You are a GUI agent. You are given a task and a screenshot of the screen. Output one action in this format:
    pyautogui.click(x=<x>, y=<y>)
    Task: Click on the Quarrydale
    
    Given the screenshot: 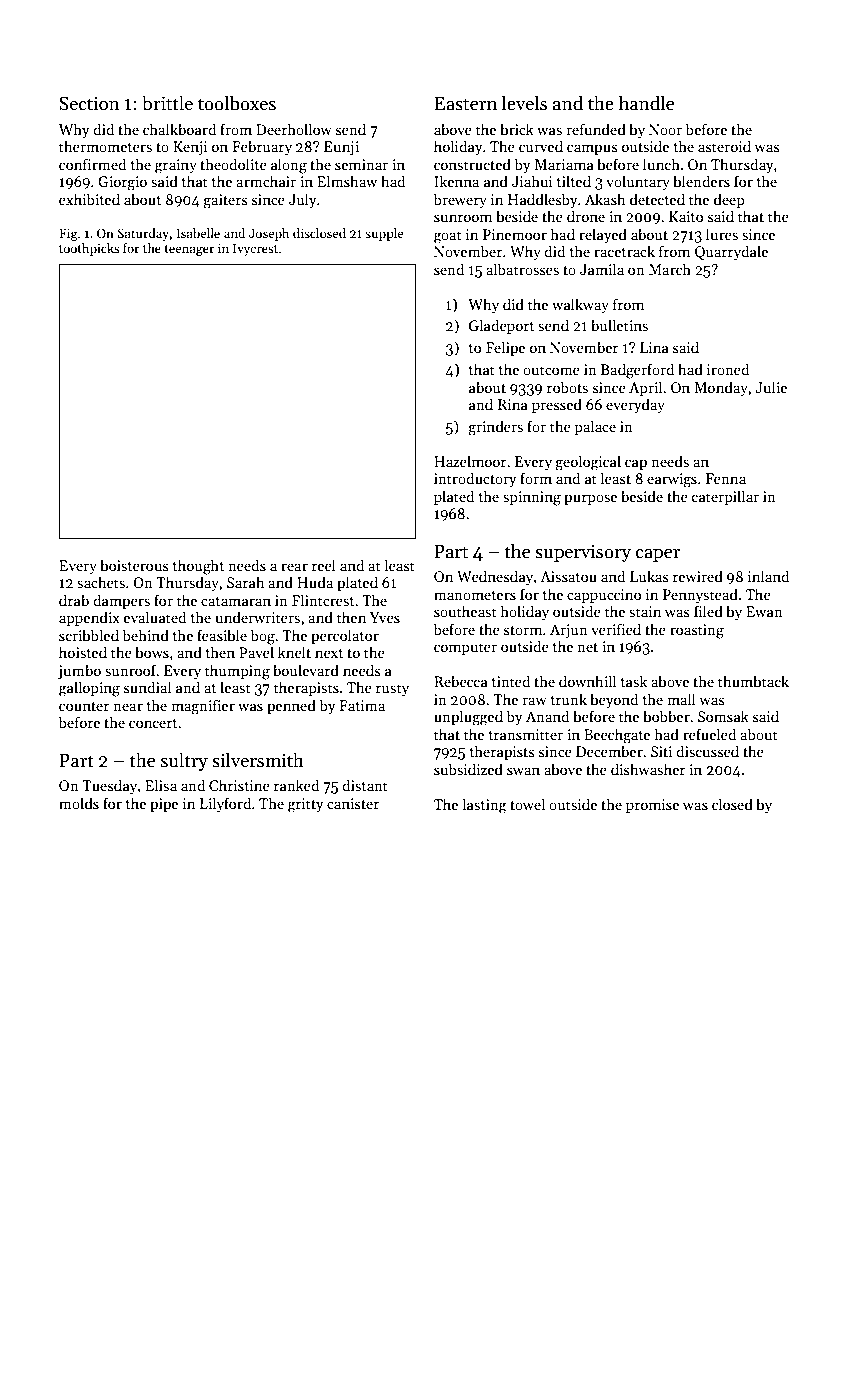 What is the action you would take?
    pyautogui.click(x=731, y=252)
